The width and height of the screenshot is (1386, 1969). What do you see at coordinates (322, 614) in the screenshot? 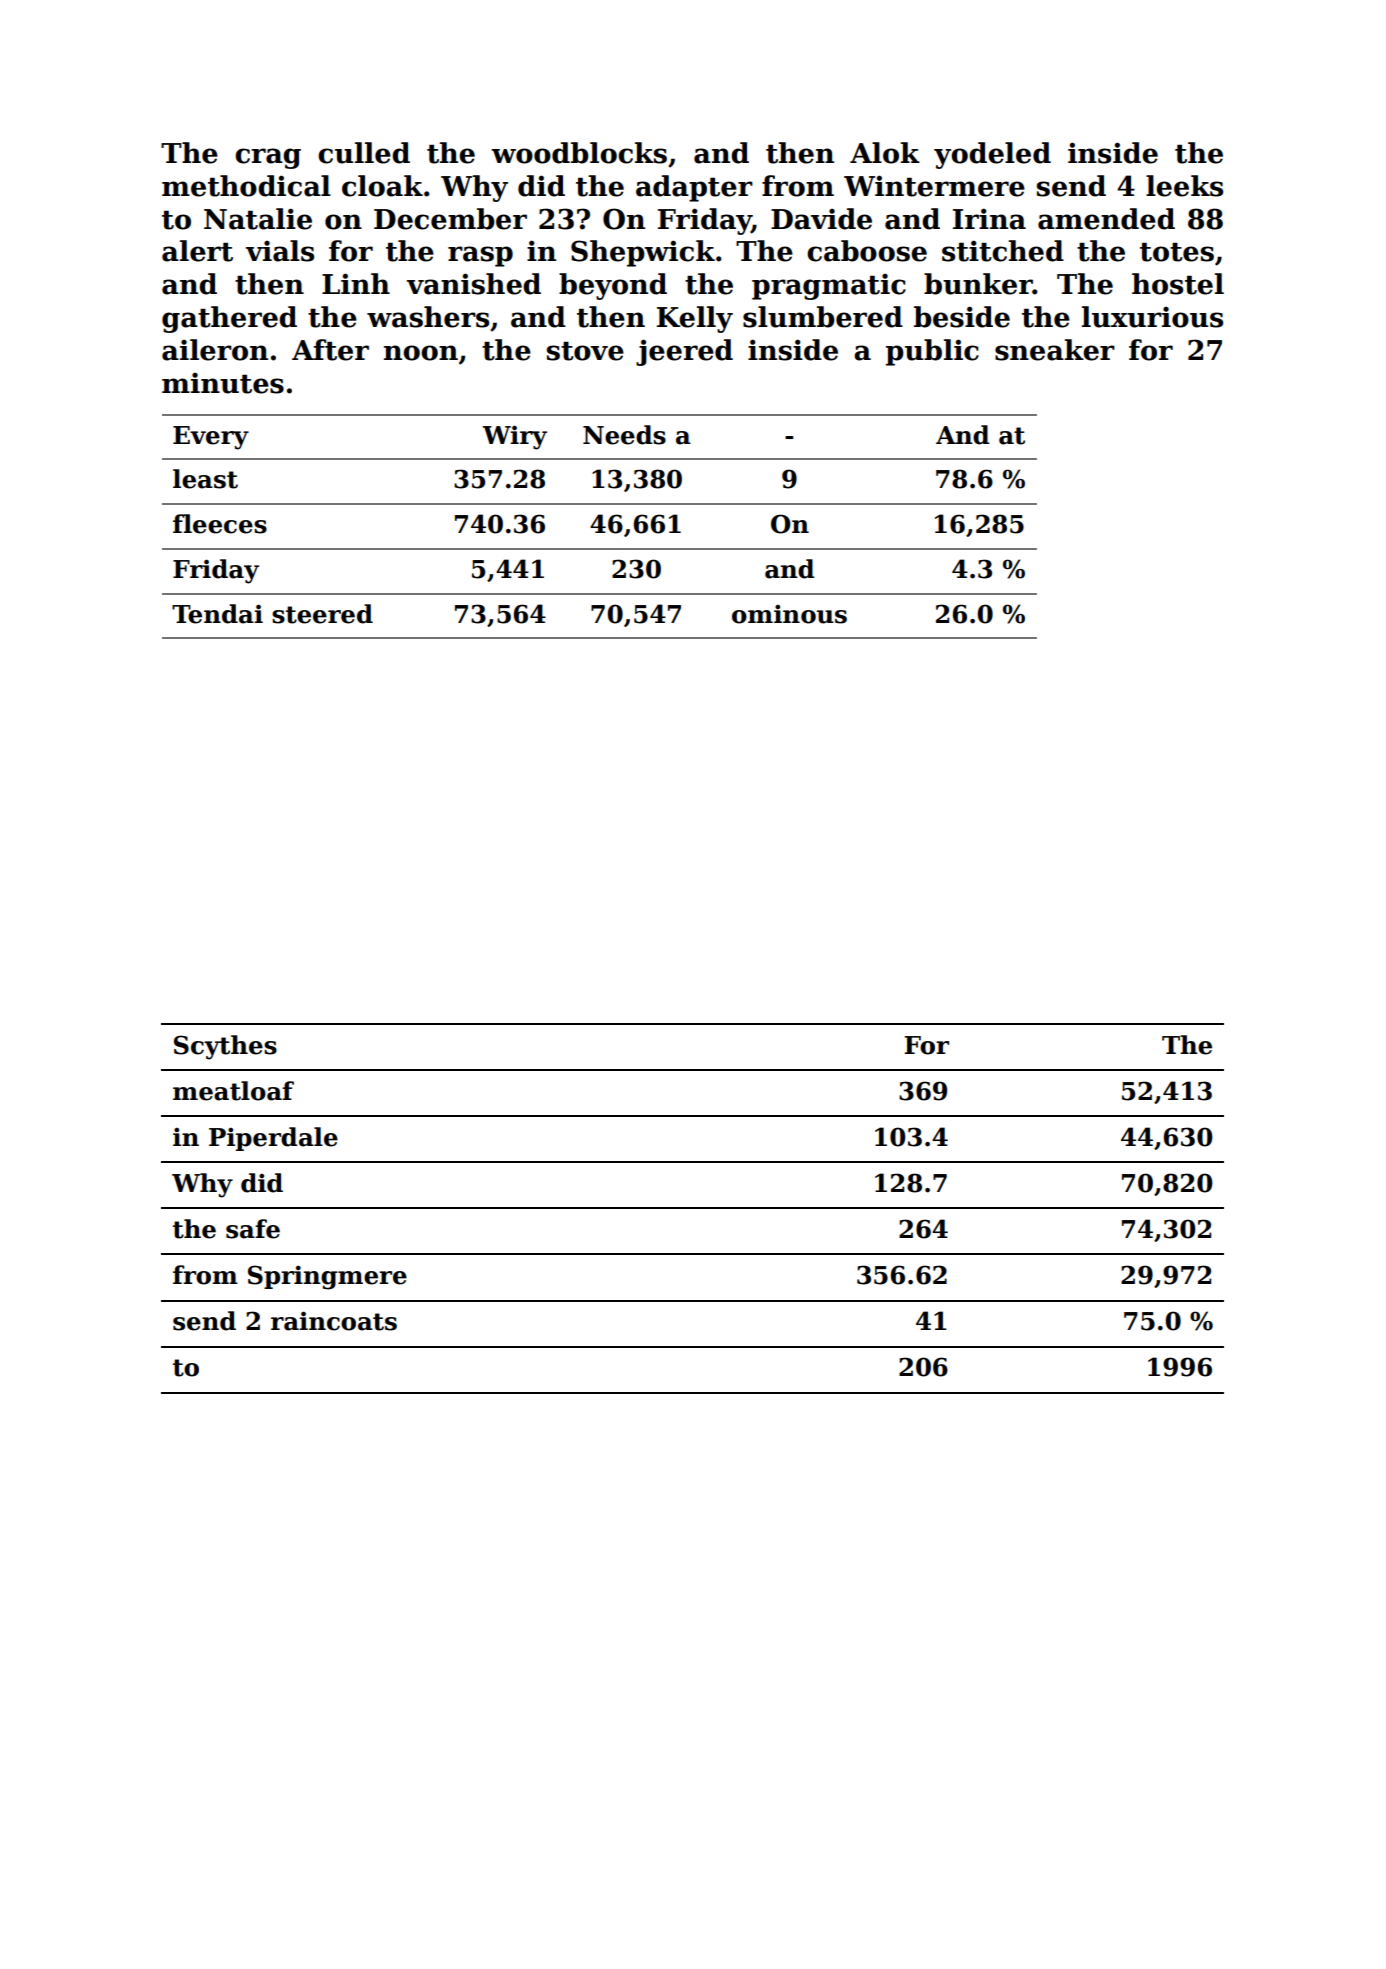
I see `steered` at bounding box center [322, 614].
